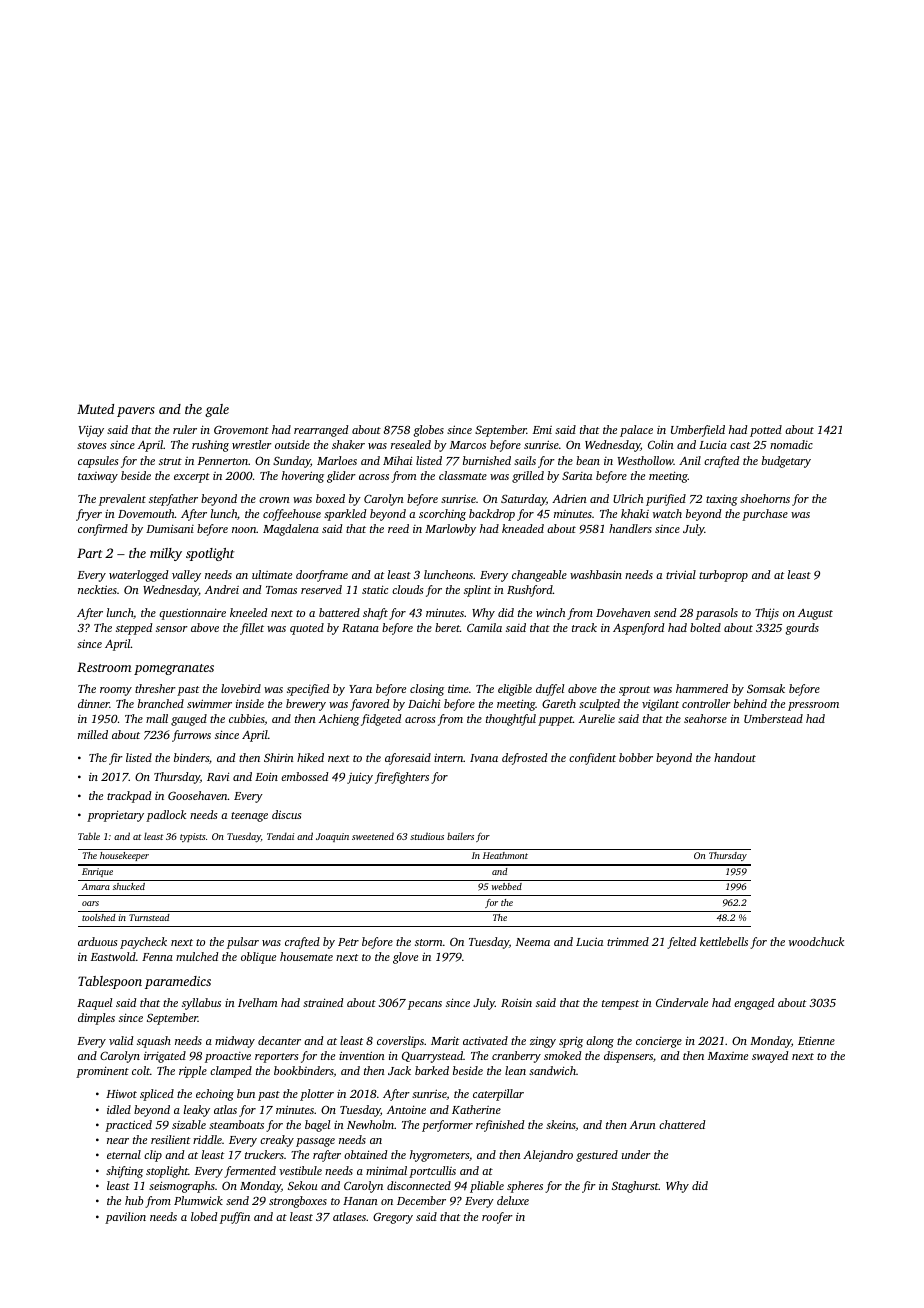 This screenshot has width=924, height=1308. Describe the element at coordinates (815, 614) in the screenshot. I see `August` at that location.
